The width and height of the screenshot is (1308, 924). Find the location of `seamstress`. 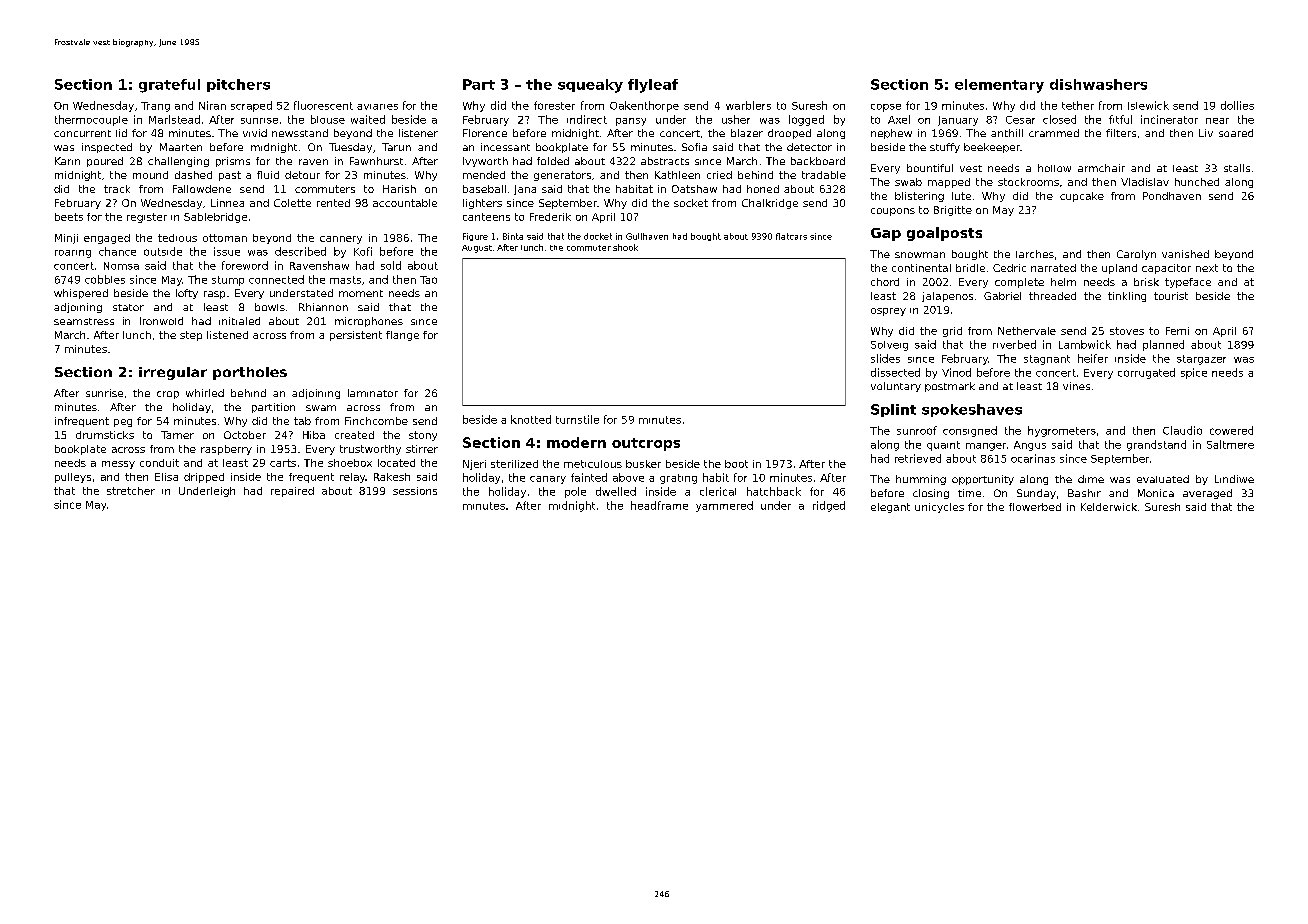

seamstress is located at coordinates (84, 321).
